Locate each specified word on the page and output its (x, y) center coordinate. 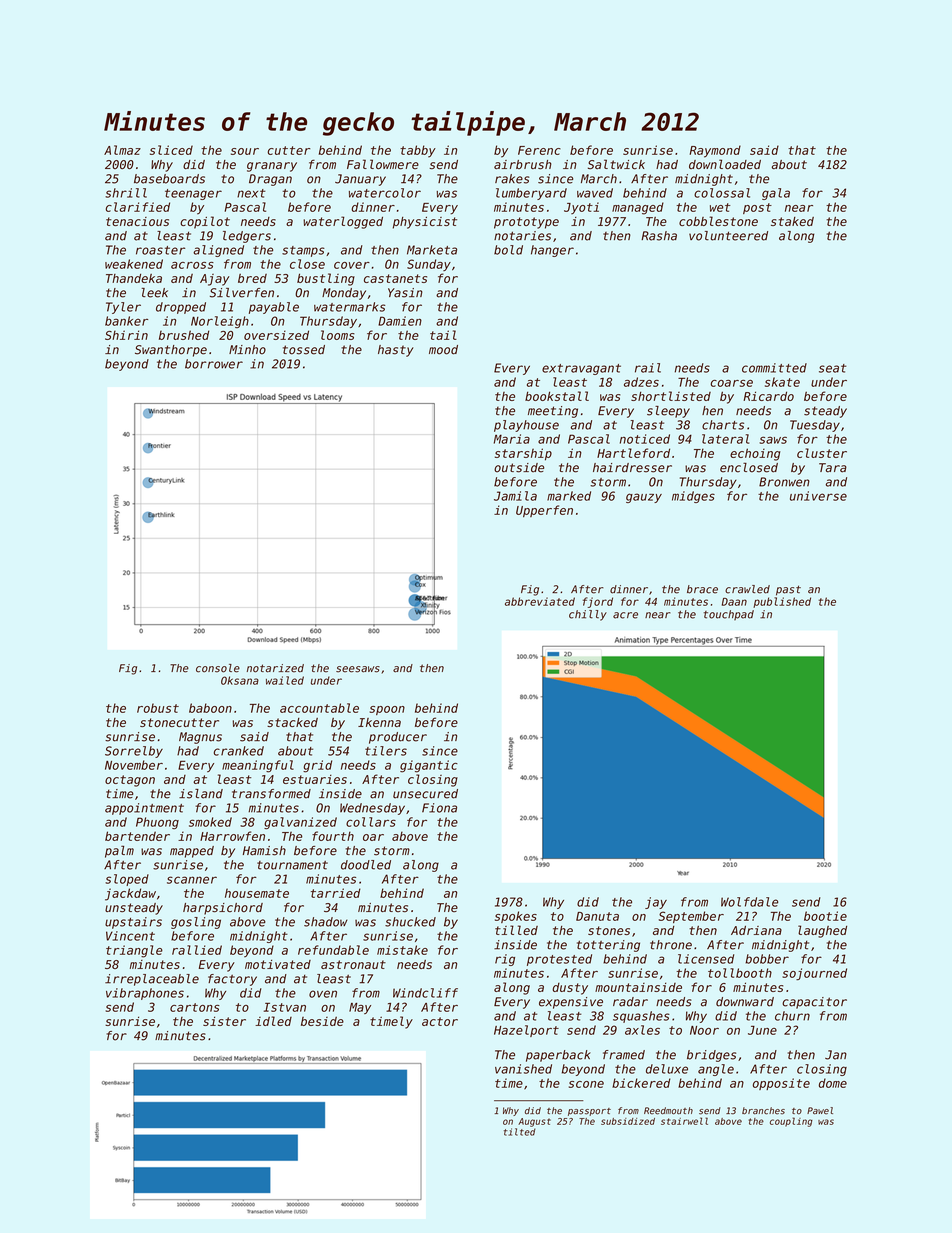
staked (792, 221)
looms (338, 335)
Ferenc (539, 150)
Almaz (122, 150)
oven (323, 994)
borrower (214, 364)
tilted (520, 1132)
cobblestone (718, 221)
